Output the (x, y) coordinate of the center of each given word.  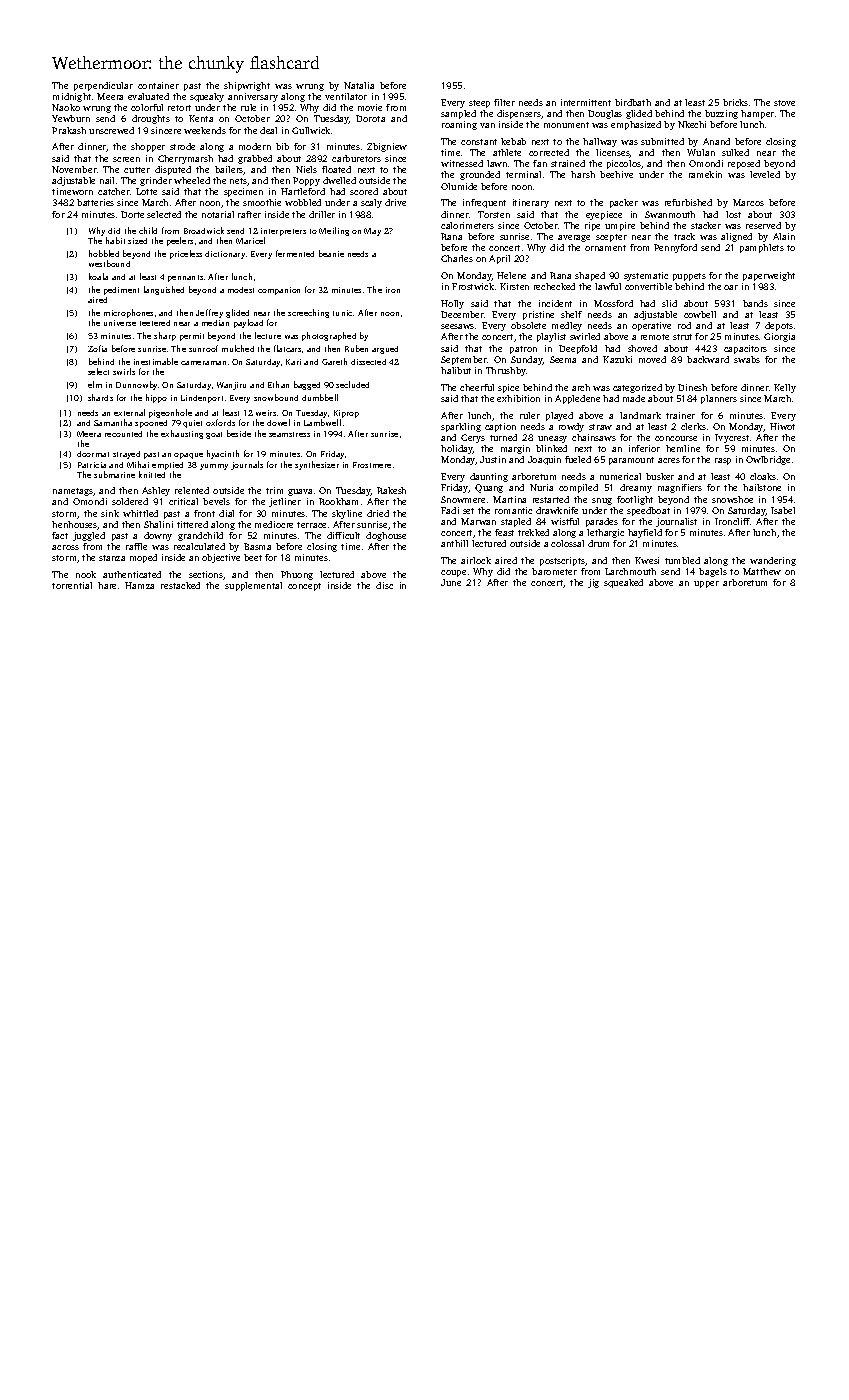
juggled (89, 536)
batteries (95, 202)
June (451, 582)
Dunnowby (136, 385)
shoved (642, 348)
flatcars (287, 348)
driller (322, 214)
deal (268, 130)
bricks (735, 102)
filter (504, 102)
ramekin (705, 174)
